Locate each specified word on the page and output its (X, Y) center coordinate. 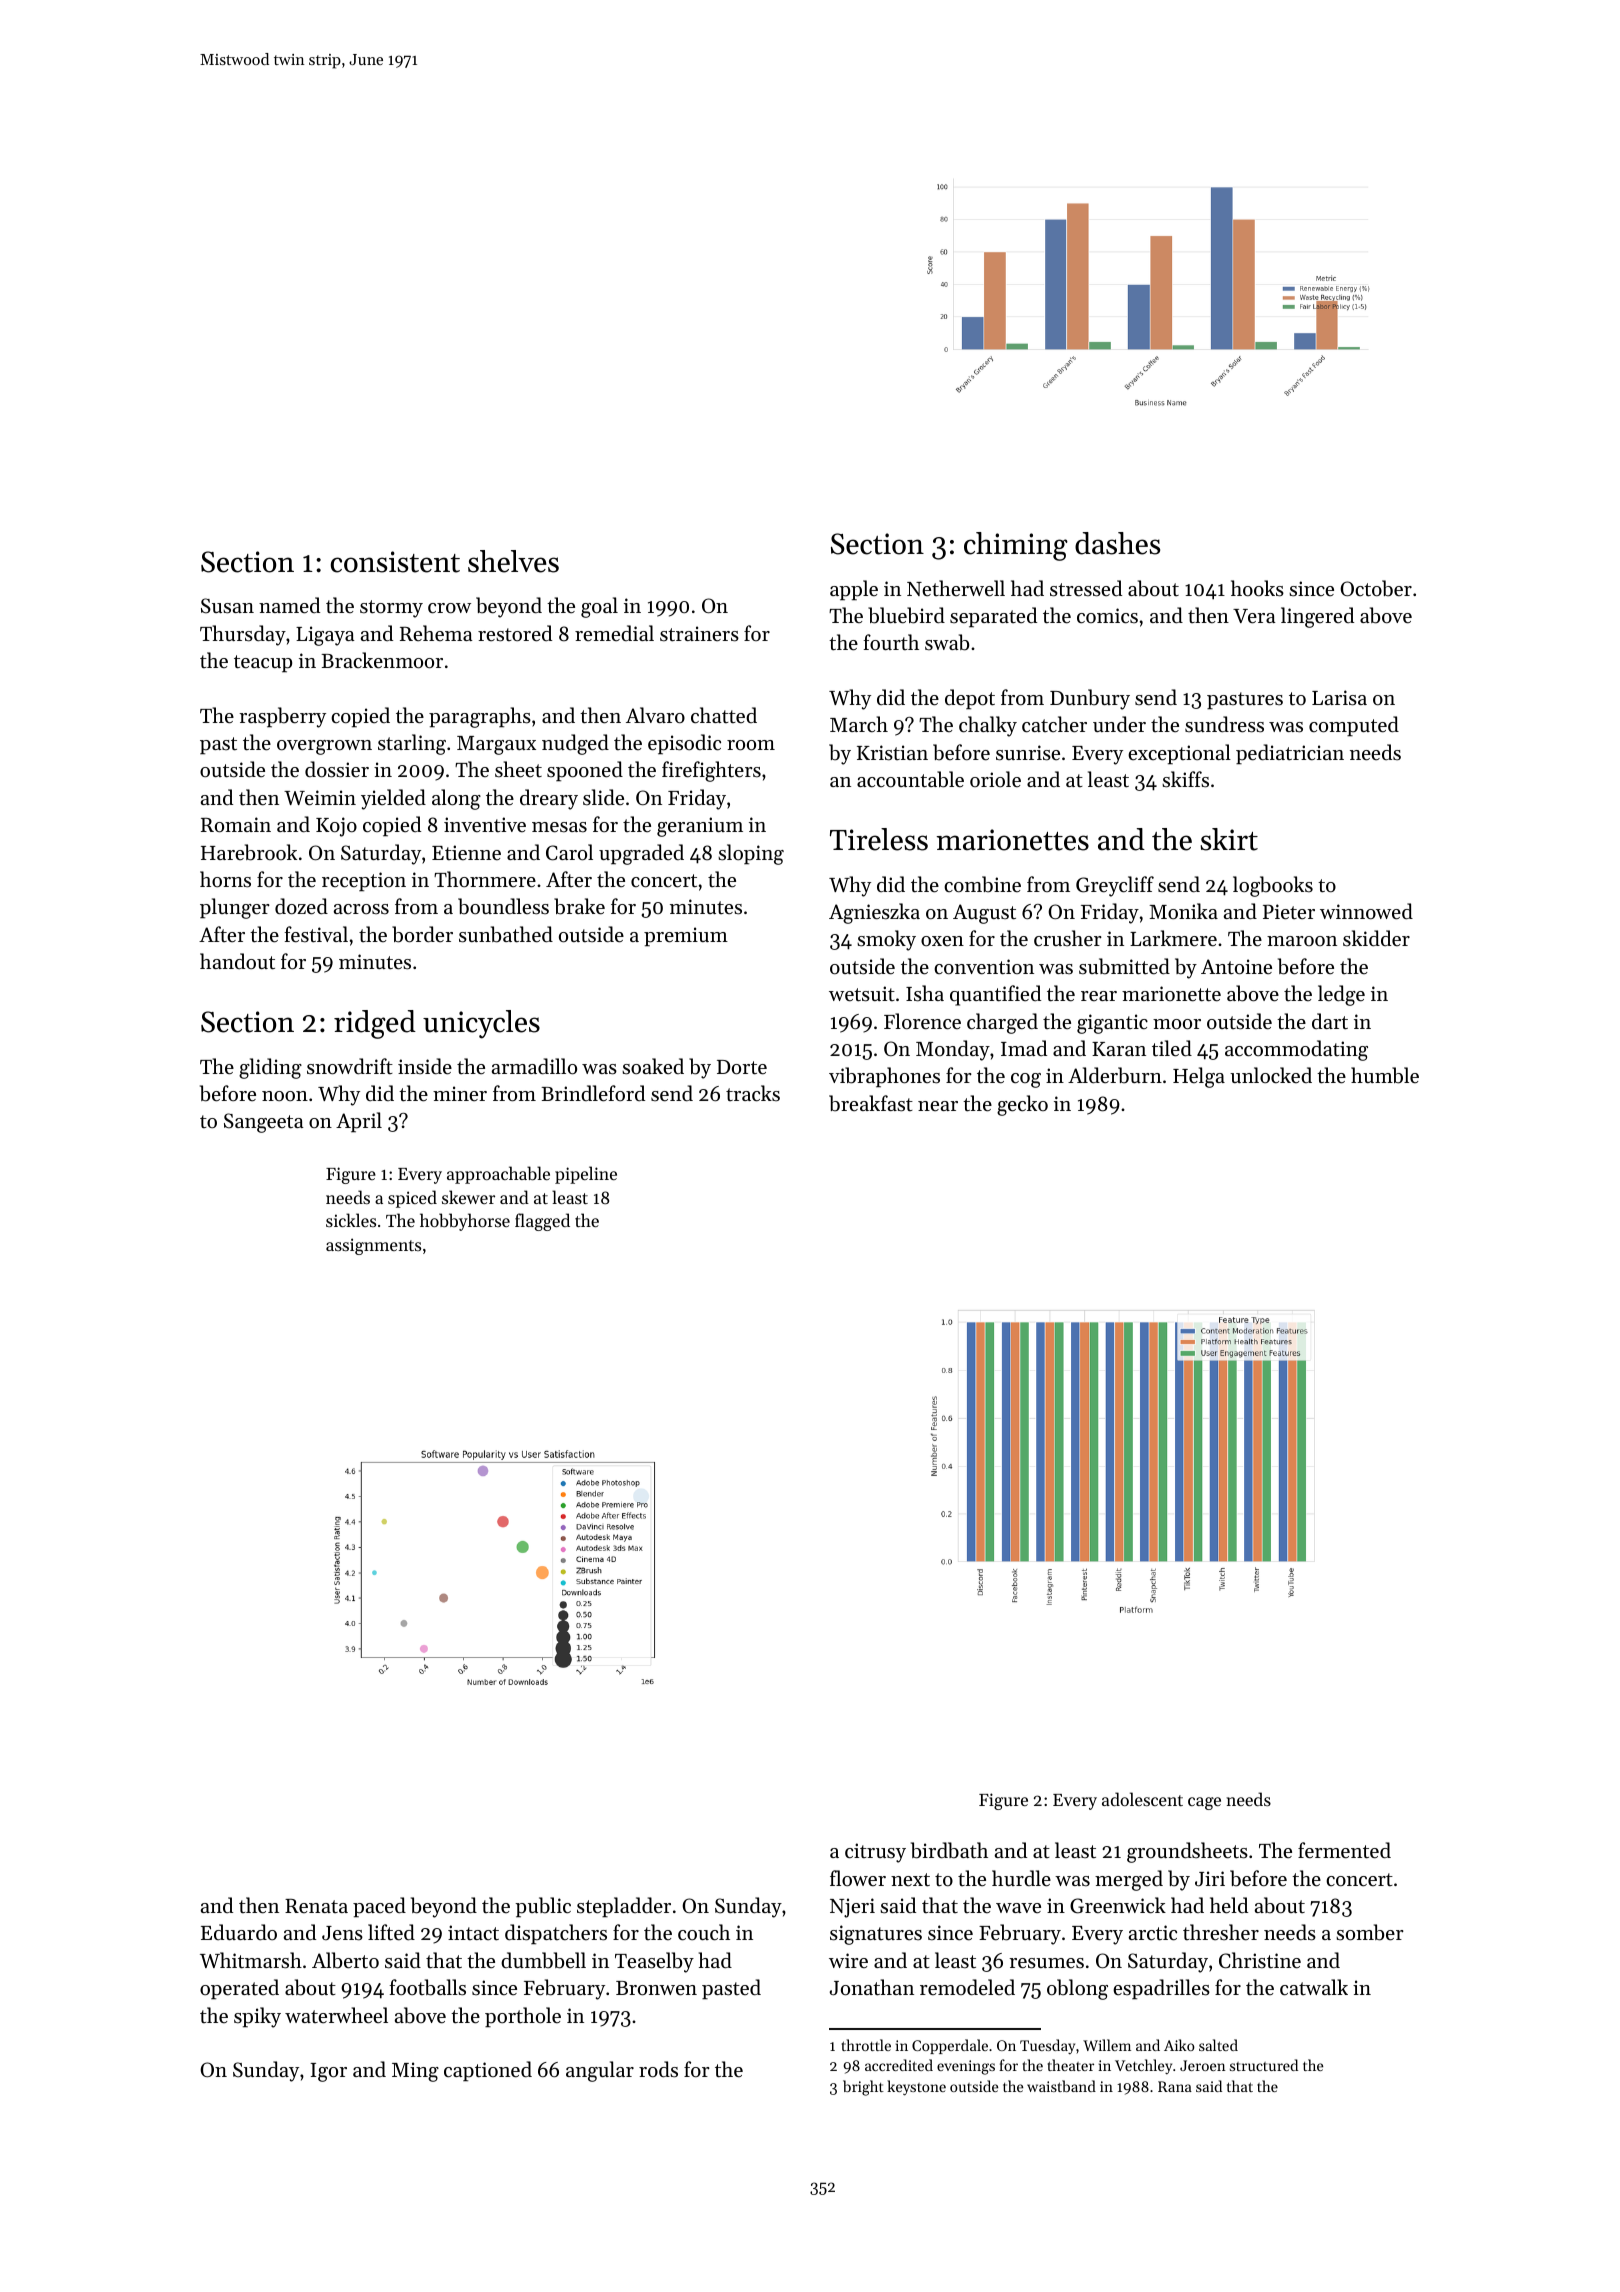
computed (1354, 726)
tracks (753, 1093)
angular (600, 2071)
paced (379, 1907)
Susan (227, 606)
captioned (488, 2071)
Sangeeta (264, 1123)
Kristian (892, 753)
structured (1264, 2065)
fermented (1344, 1850)
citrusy (875, 1853)
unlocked (1271, 1075)
